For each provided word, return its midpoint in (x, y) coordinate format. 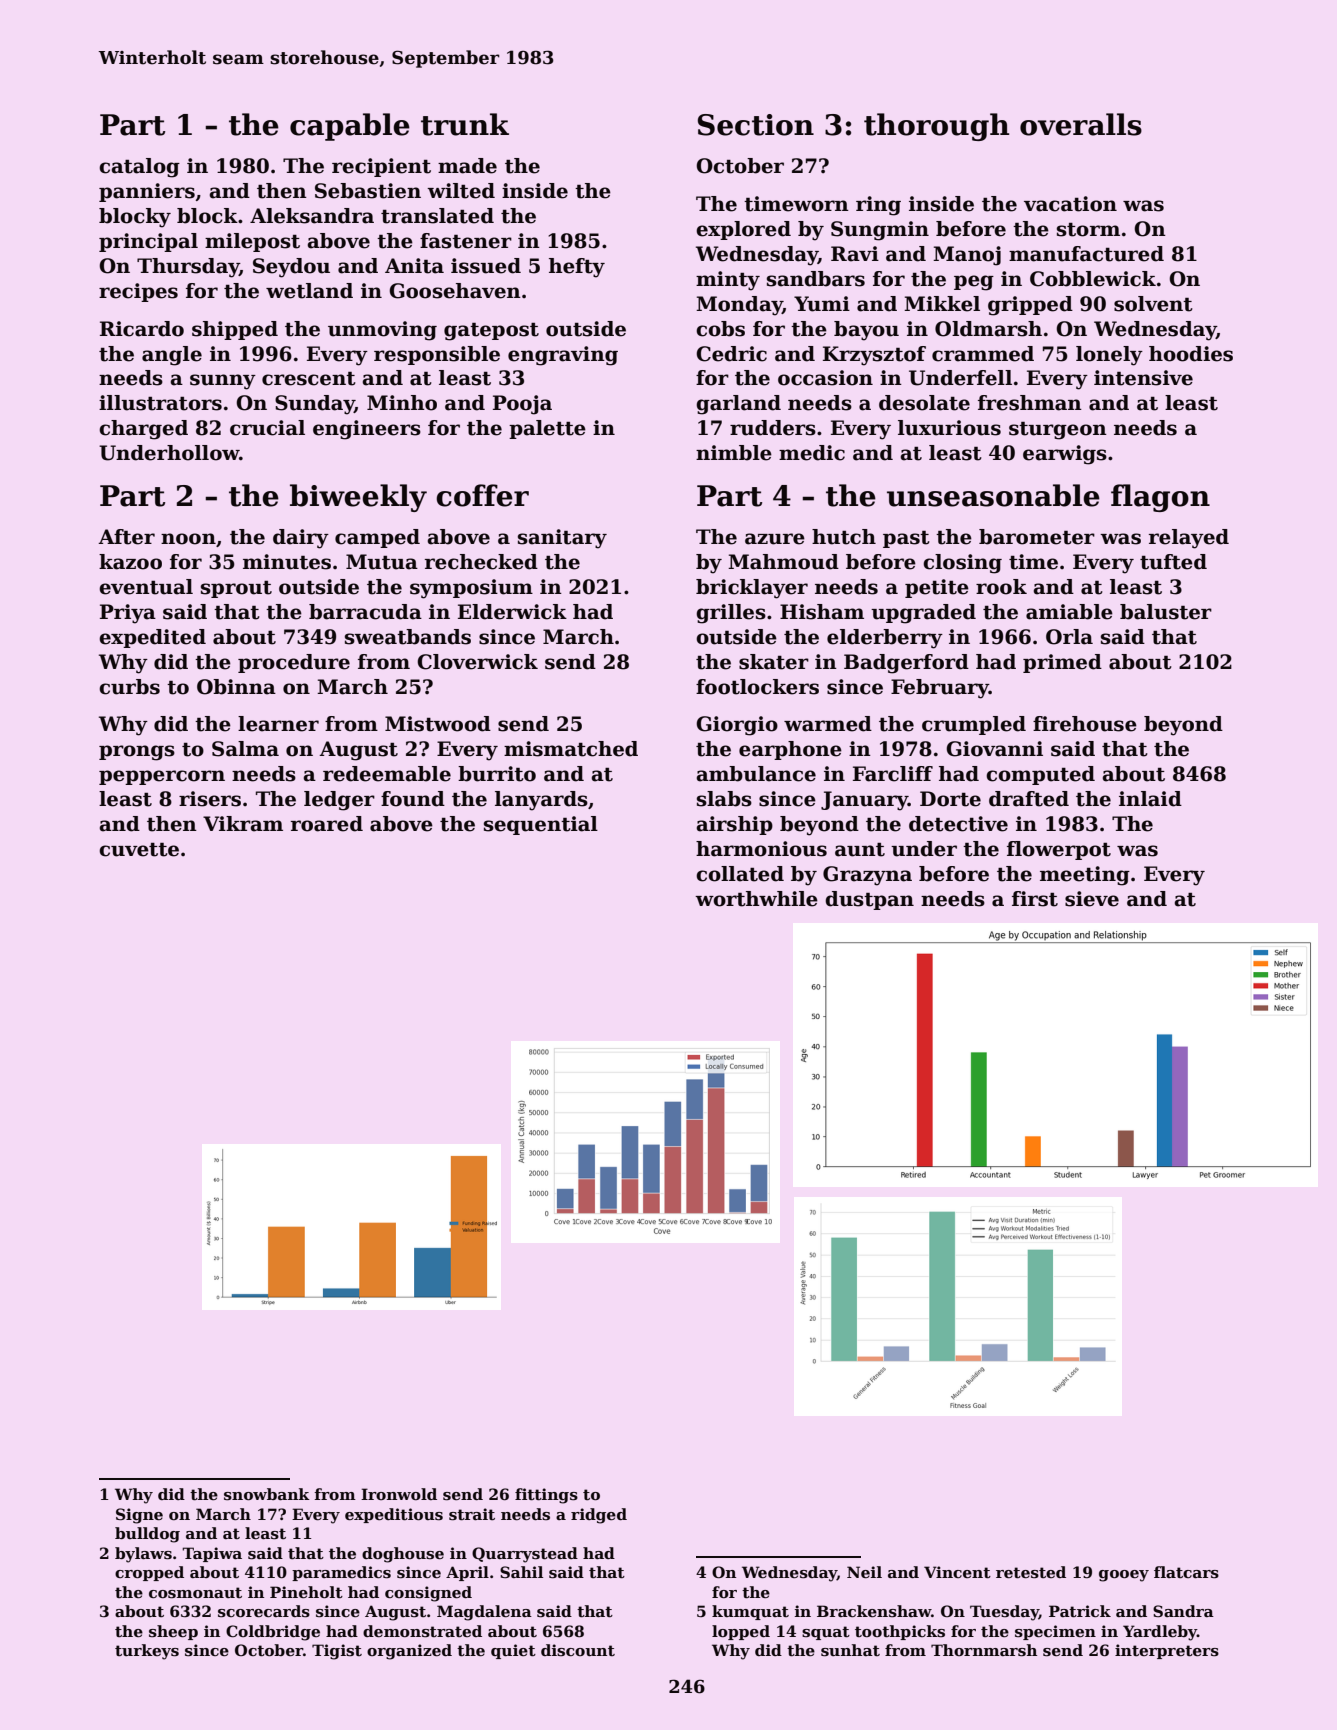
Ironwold (399, 1494)
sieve (1092, 899)
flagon (1160, 498)
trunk (465, 124)
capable (350, 127)
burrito (497, 774)
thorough (936, 127)
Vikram (243, 824)
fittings (546, 1496)
